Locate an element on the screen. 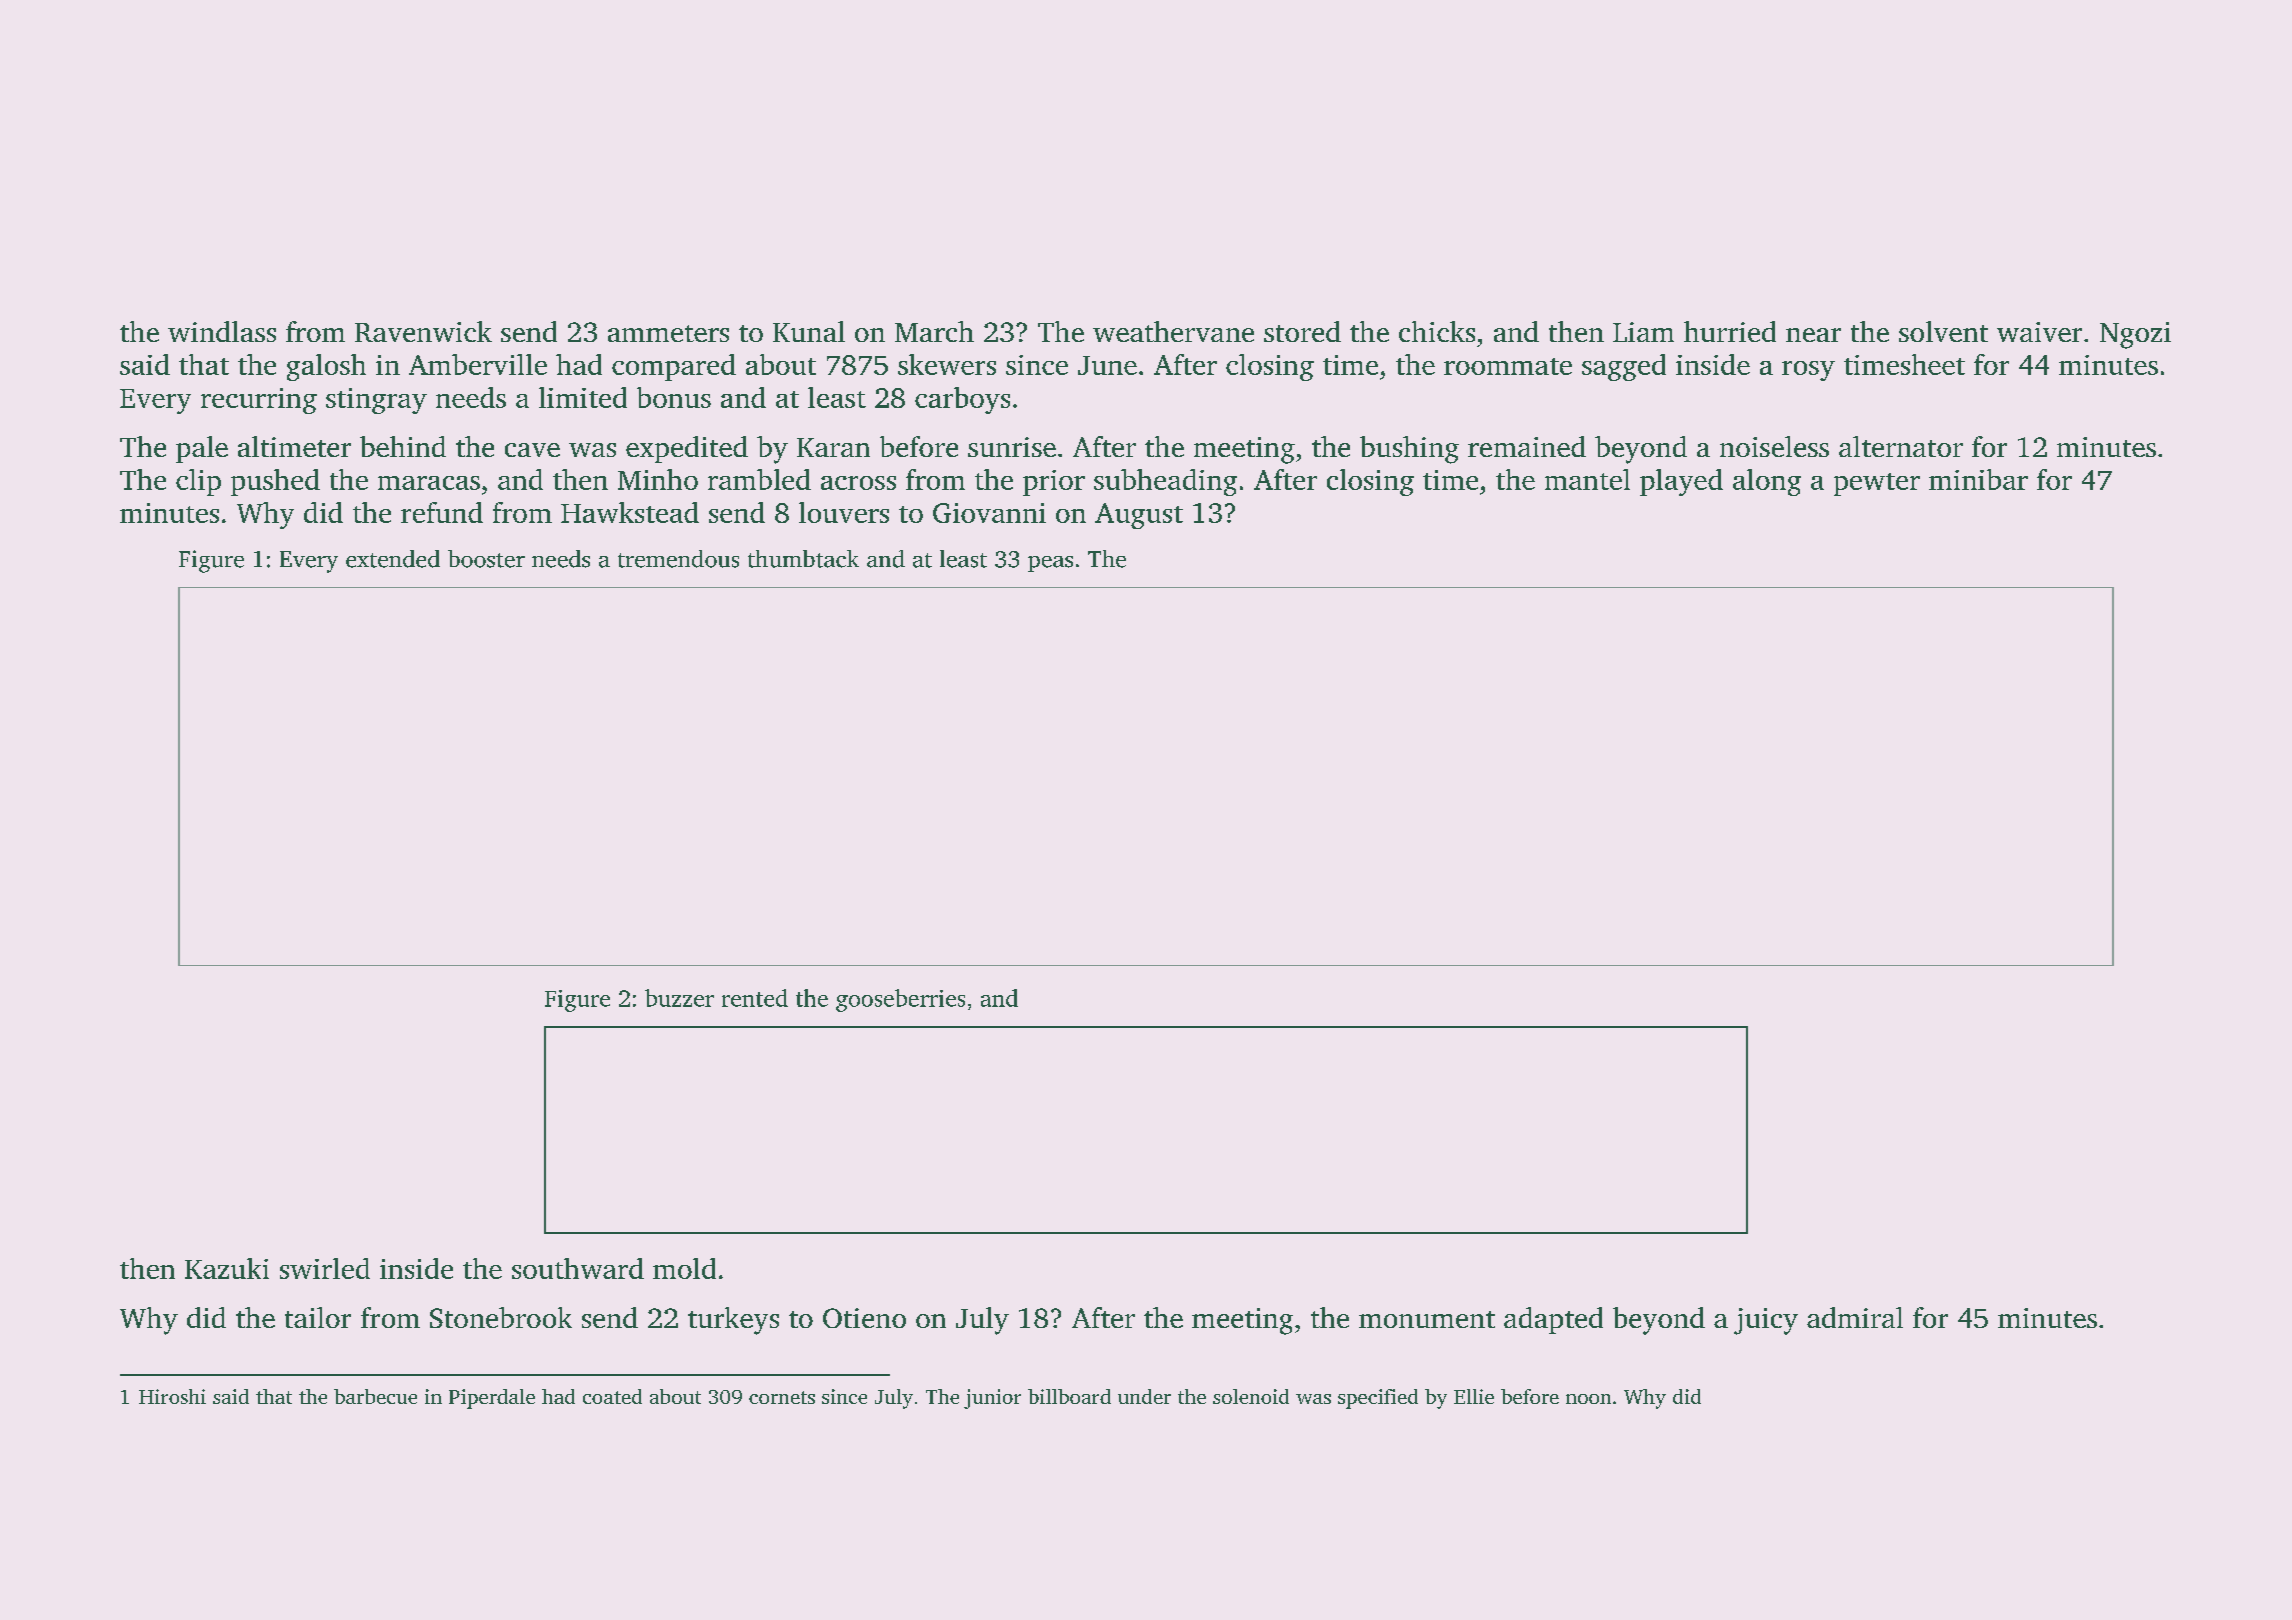 Image resolution: width=2292 pixels, height=1620 pixels. monument is located at coordinates (1427, 1319).
